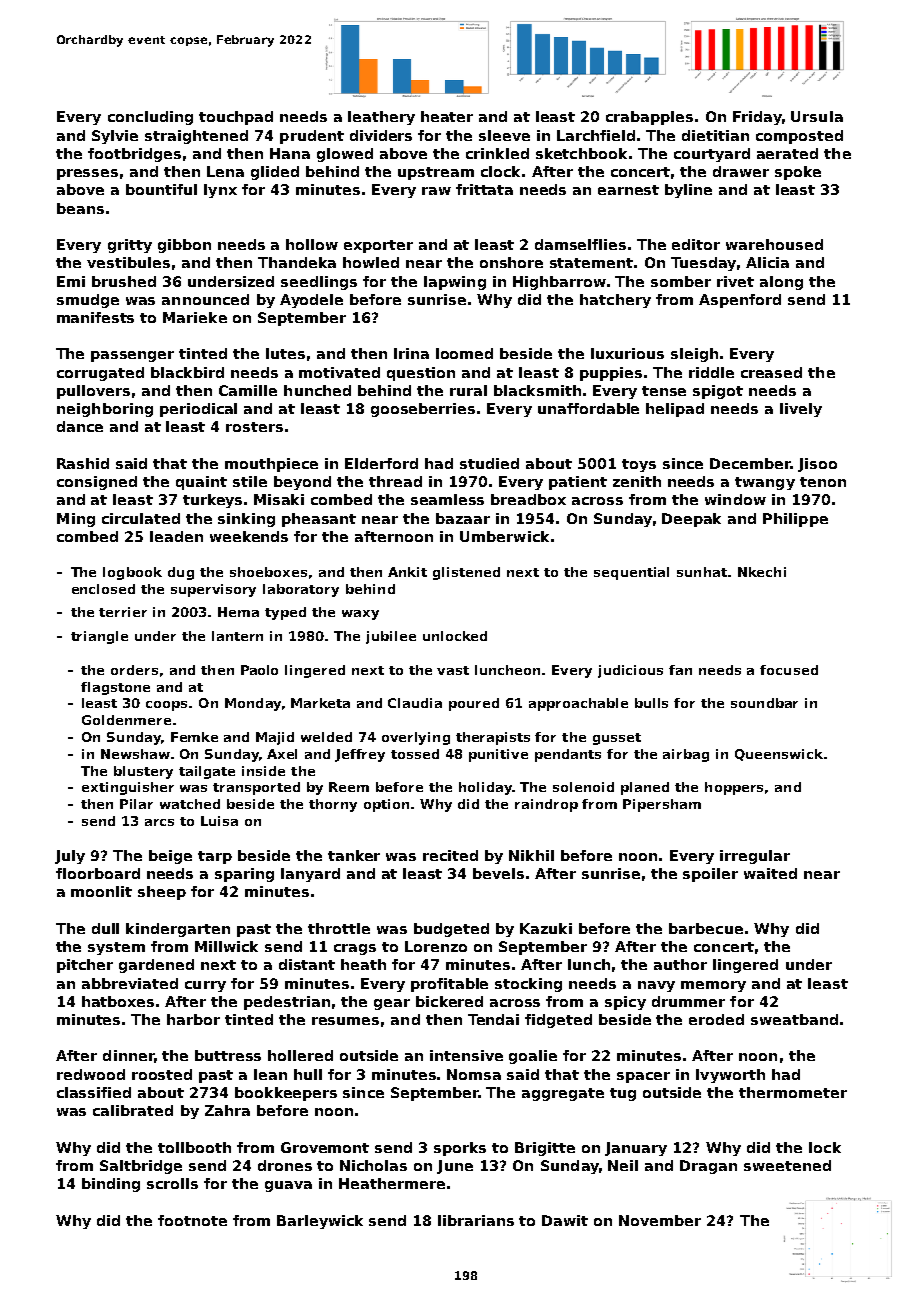 This image has width=908, height=1316. Describe the element at coordinates (702, 572) in the image. I see `sunhat` at that location.
